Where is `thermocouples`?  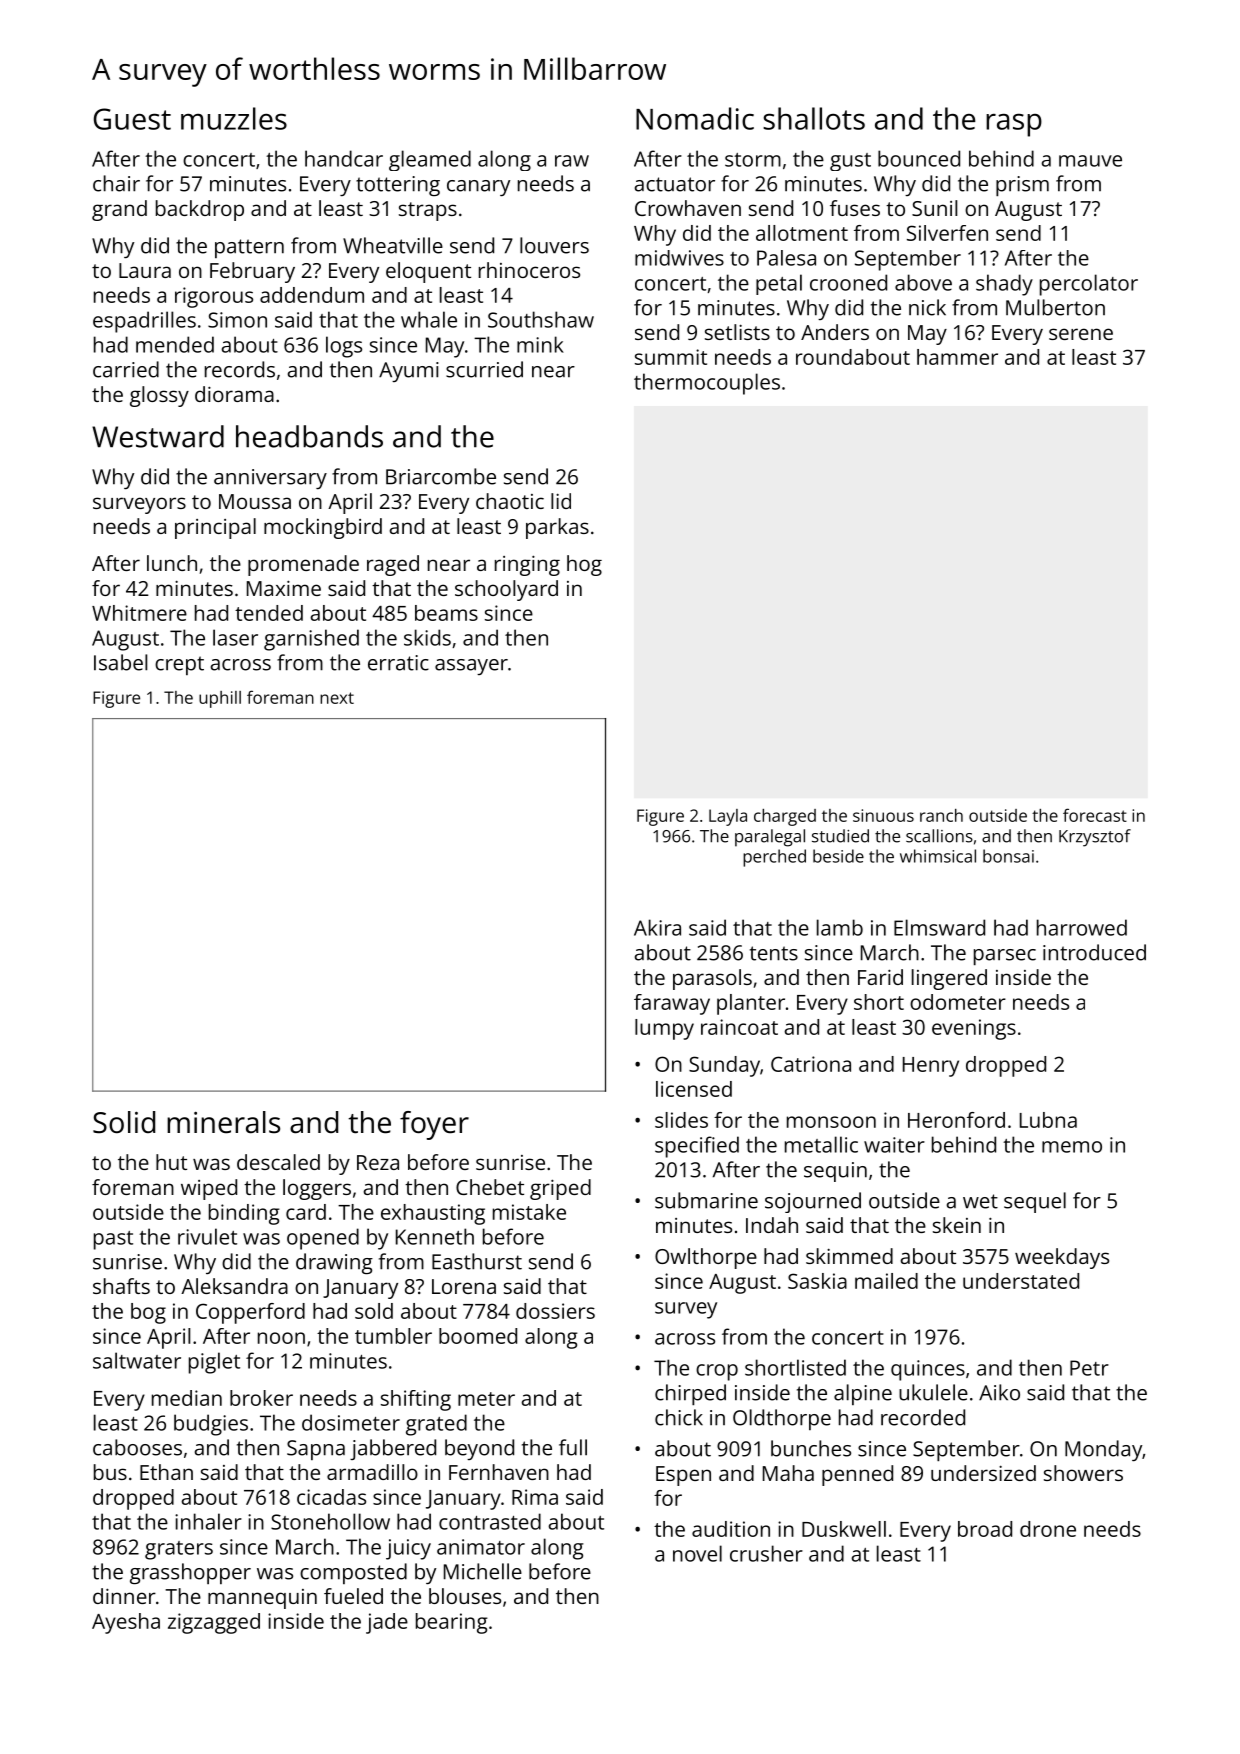
thermocouples is located at coordinates (707, 384).
